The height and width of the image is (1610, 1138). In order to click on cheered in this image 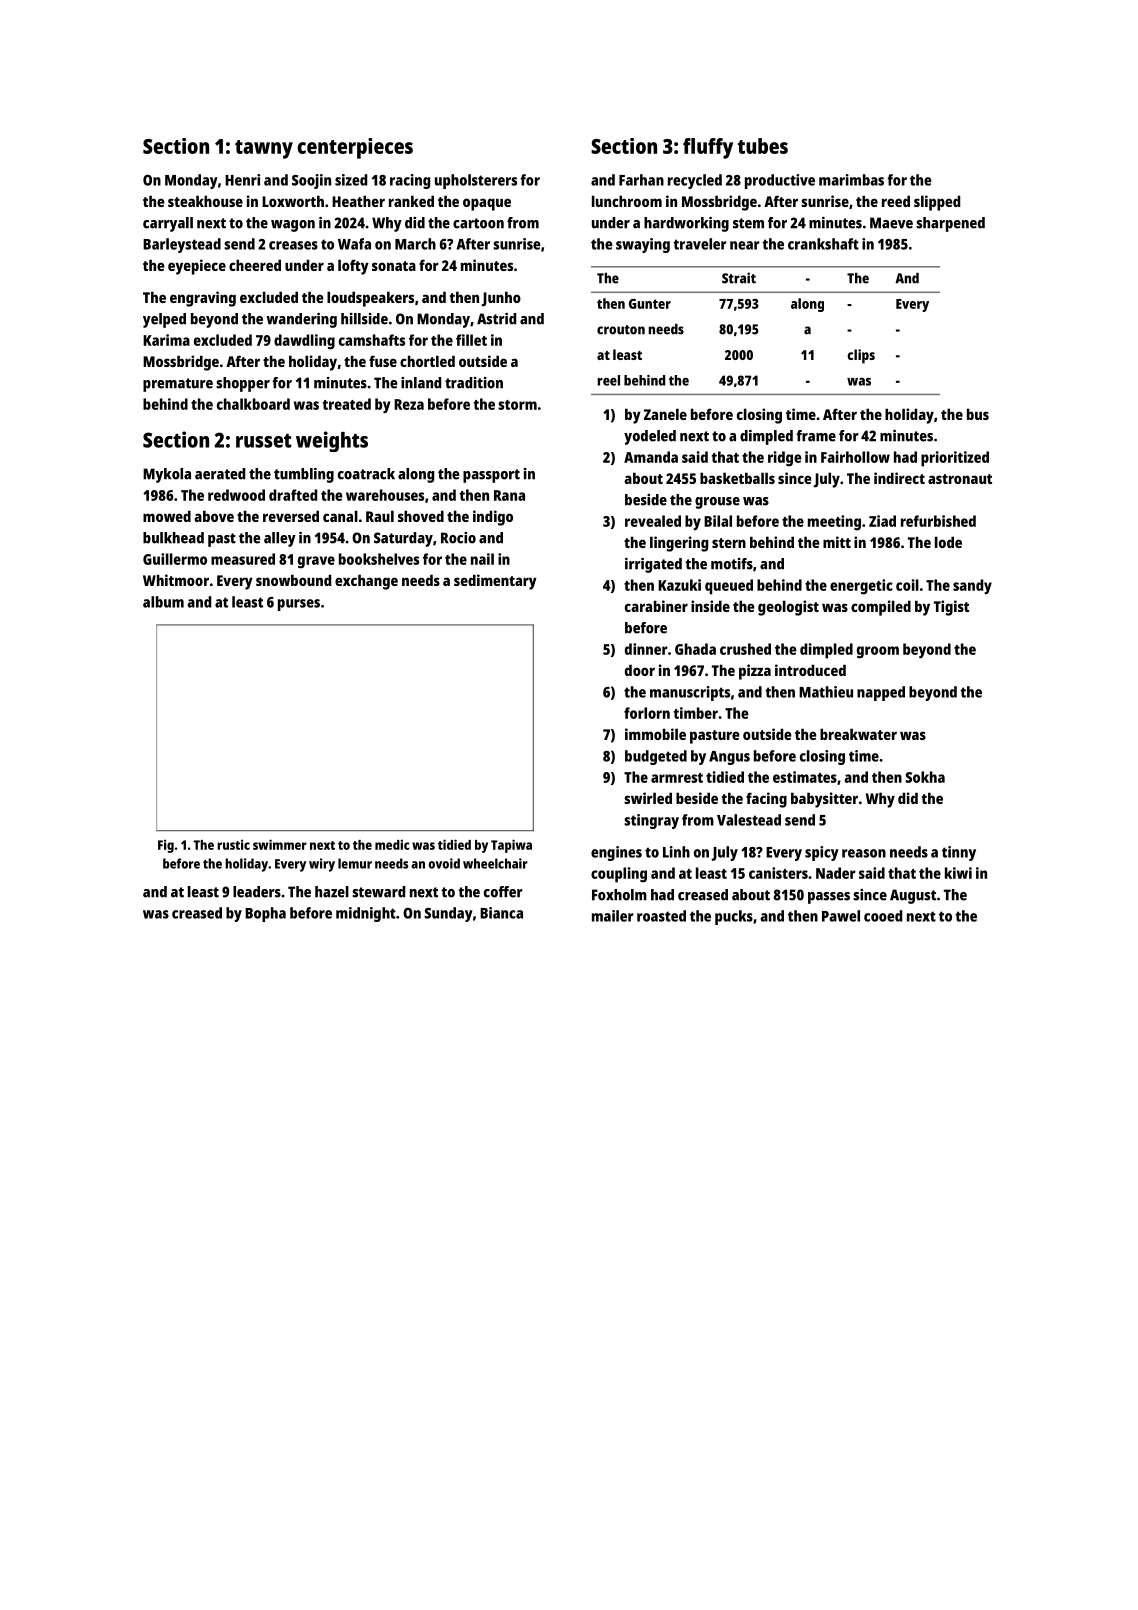, I will do `click(255, 265)`.
